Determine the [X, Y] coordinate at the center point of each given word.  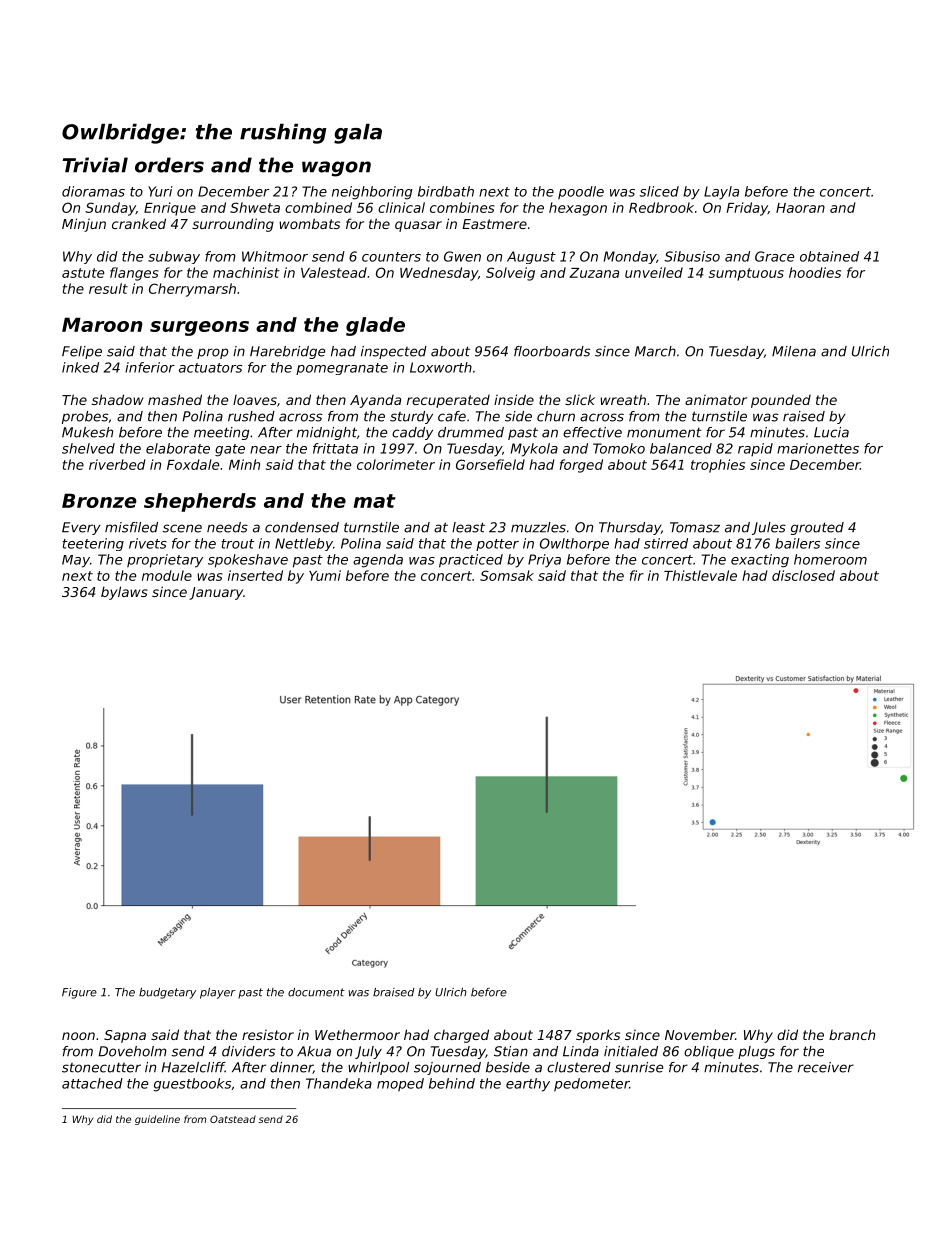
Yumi [325, 575]
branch [852, 1034]
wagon [336, 169]
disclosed [803, 575]
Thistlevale [700, 575]
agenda [378, 561]
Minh [244, 464]
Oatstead [233, 1119]
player [218, 993]
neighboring [372, 193]
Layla [721, 193]
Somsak [507, 575]
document [316, 992]
